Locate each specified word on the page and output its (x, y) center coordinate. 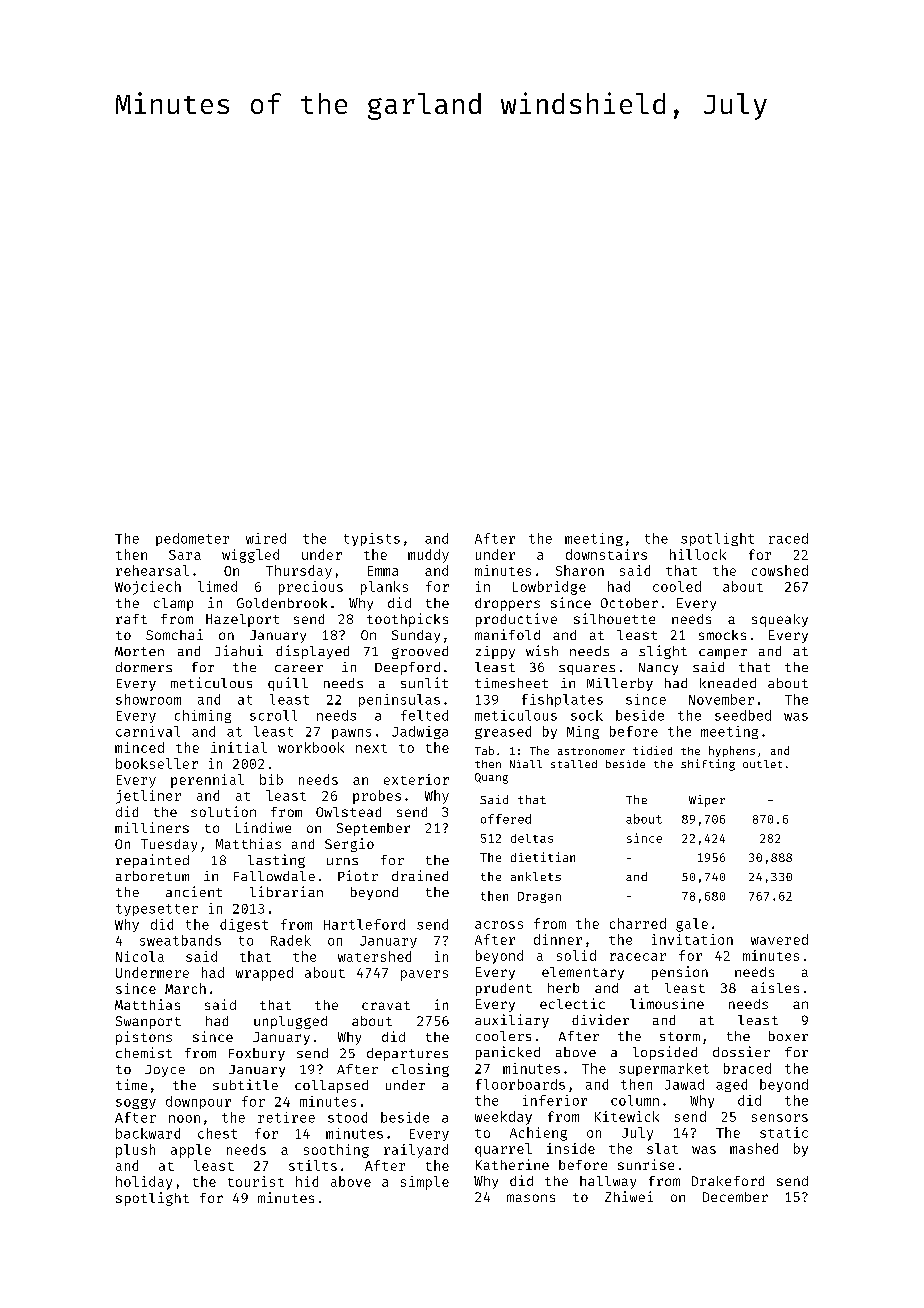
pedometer (192, 539)
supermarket (664, 1069)
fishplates (562, 700)
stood (347, 1117)
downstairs (606, 554)
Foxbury (257, 1054)
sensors (780, 1118)
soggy (136, 1104)
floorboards (520, 1084)
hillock (698, 554)
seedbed (743, 715)
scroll (273, 715)
